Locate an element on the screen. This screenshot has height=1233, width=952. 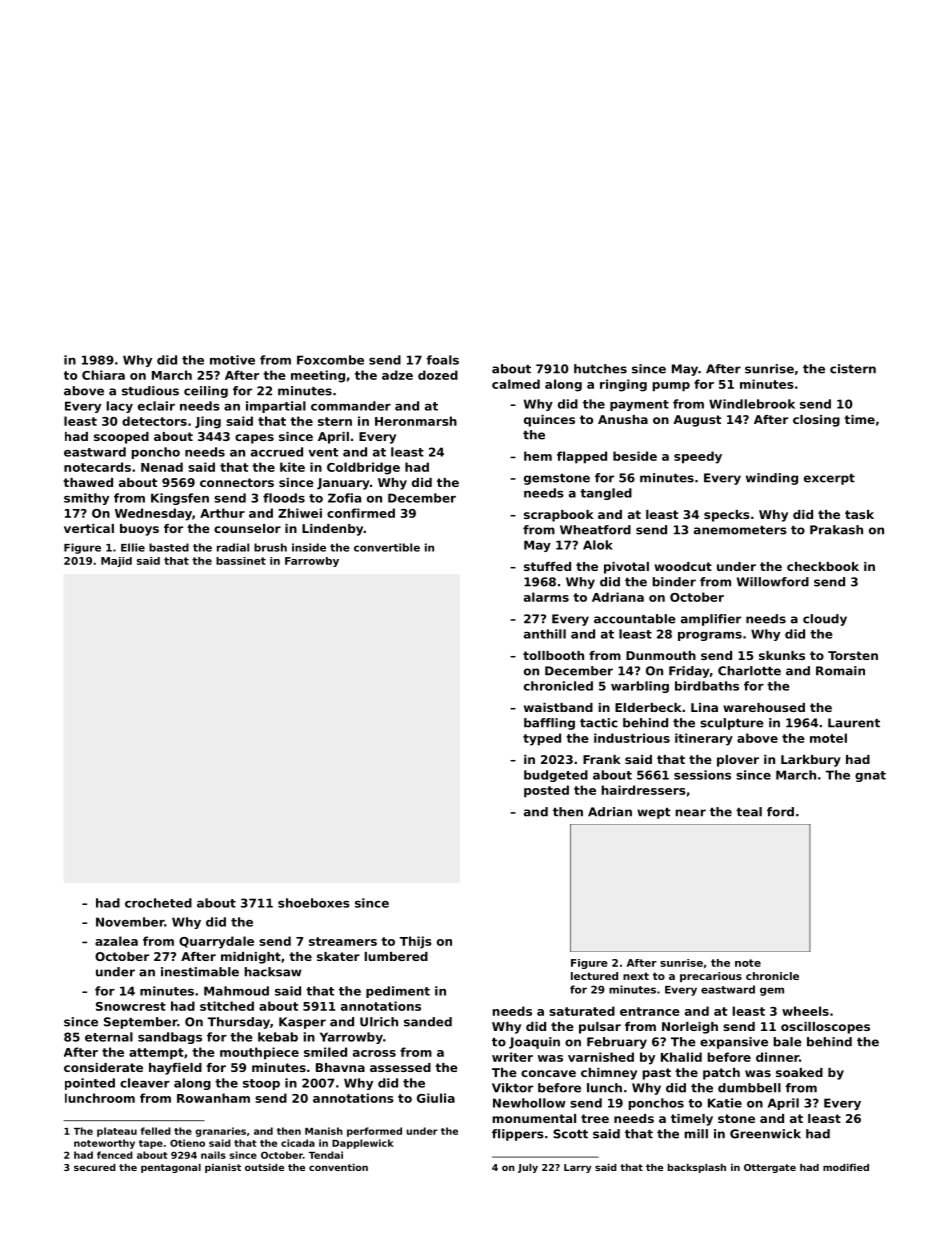
Farrowby is located at coordinates (312, 562).
